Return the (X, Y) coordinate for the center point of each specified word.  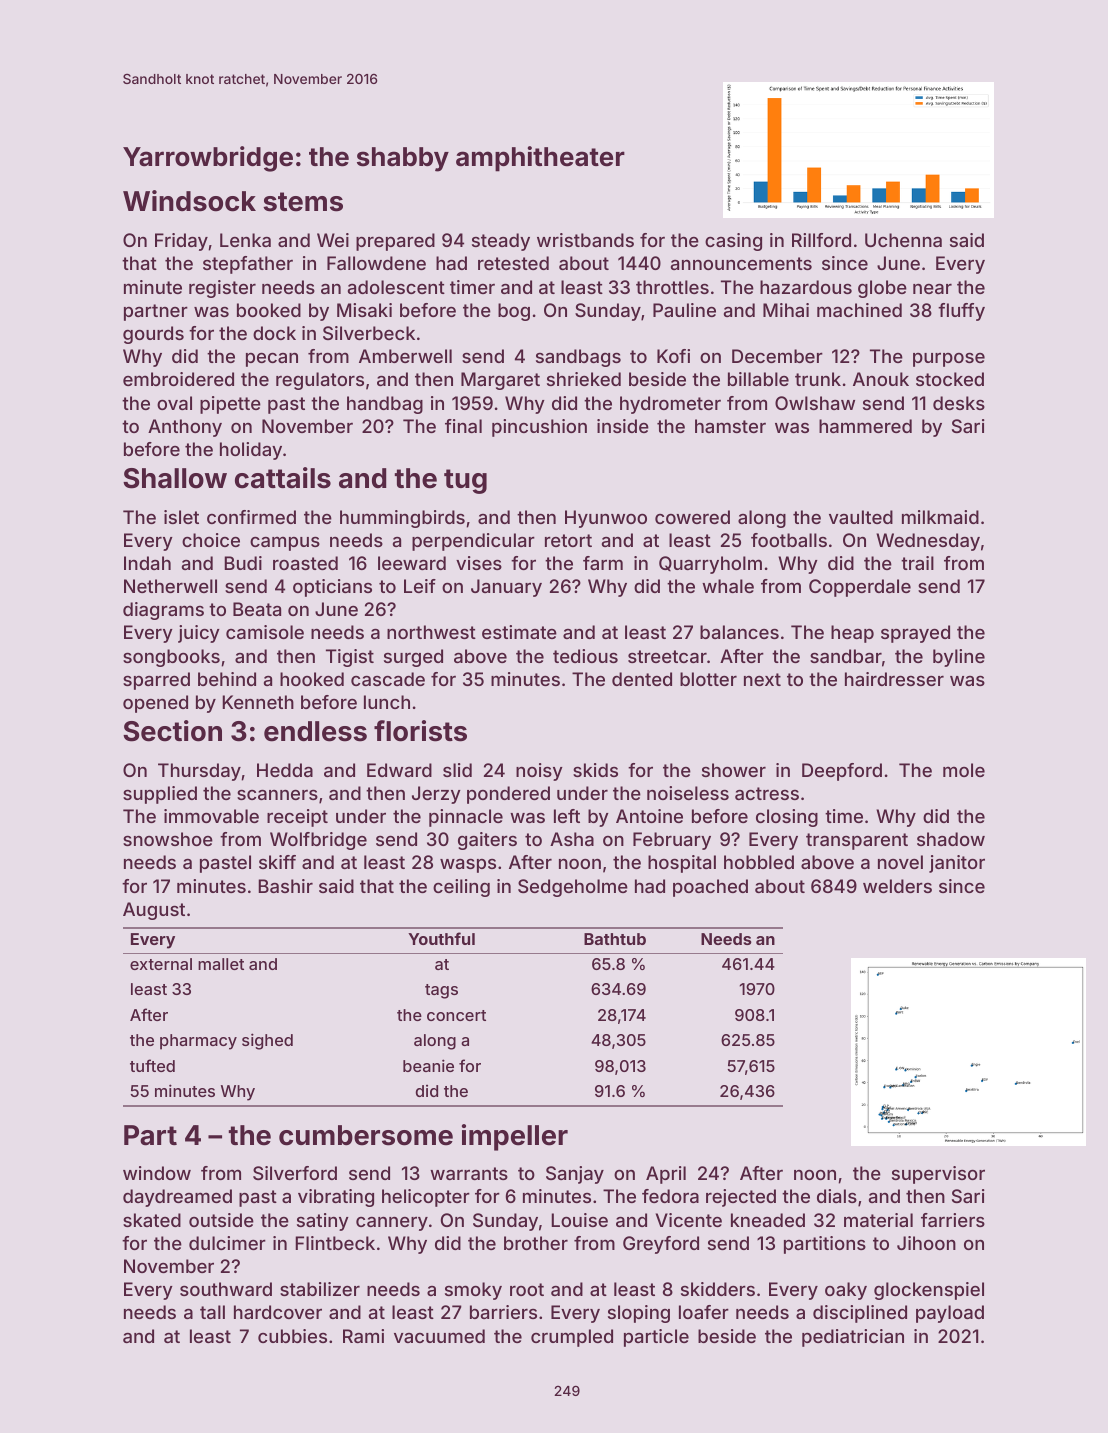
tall (212, 1312)
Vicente (689, 1220)
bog (514, 312)
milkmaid (940, 517)
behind (227, 679)
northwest (431, 632)
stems (303, 202)
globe (882, 289)
